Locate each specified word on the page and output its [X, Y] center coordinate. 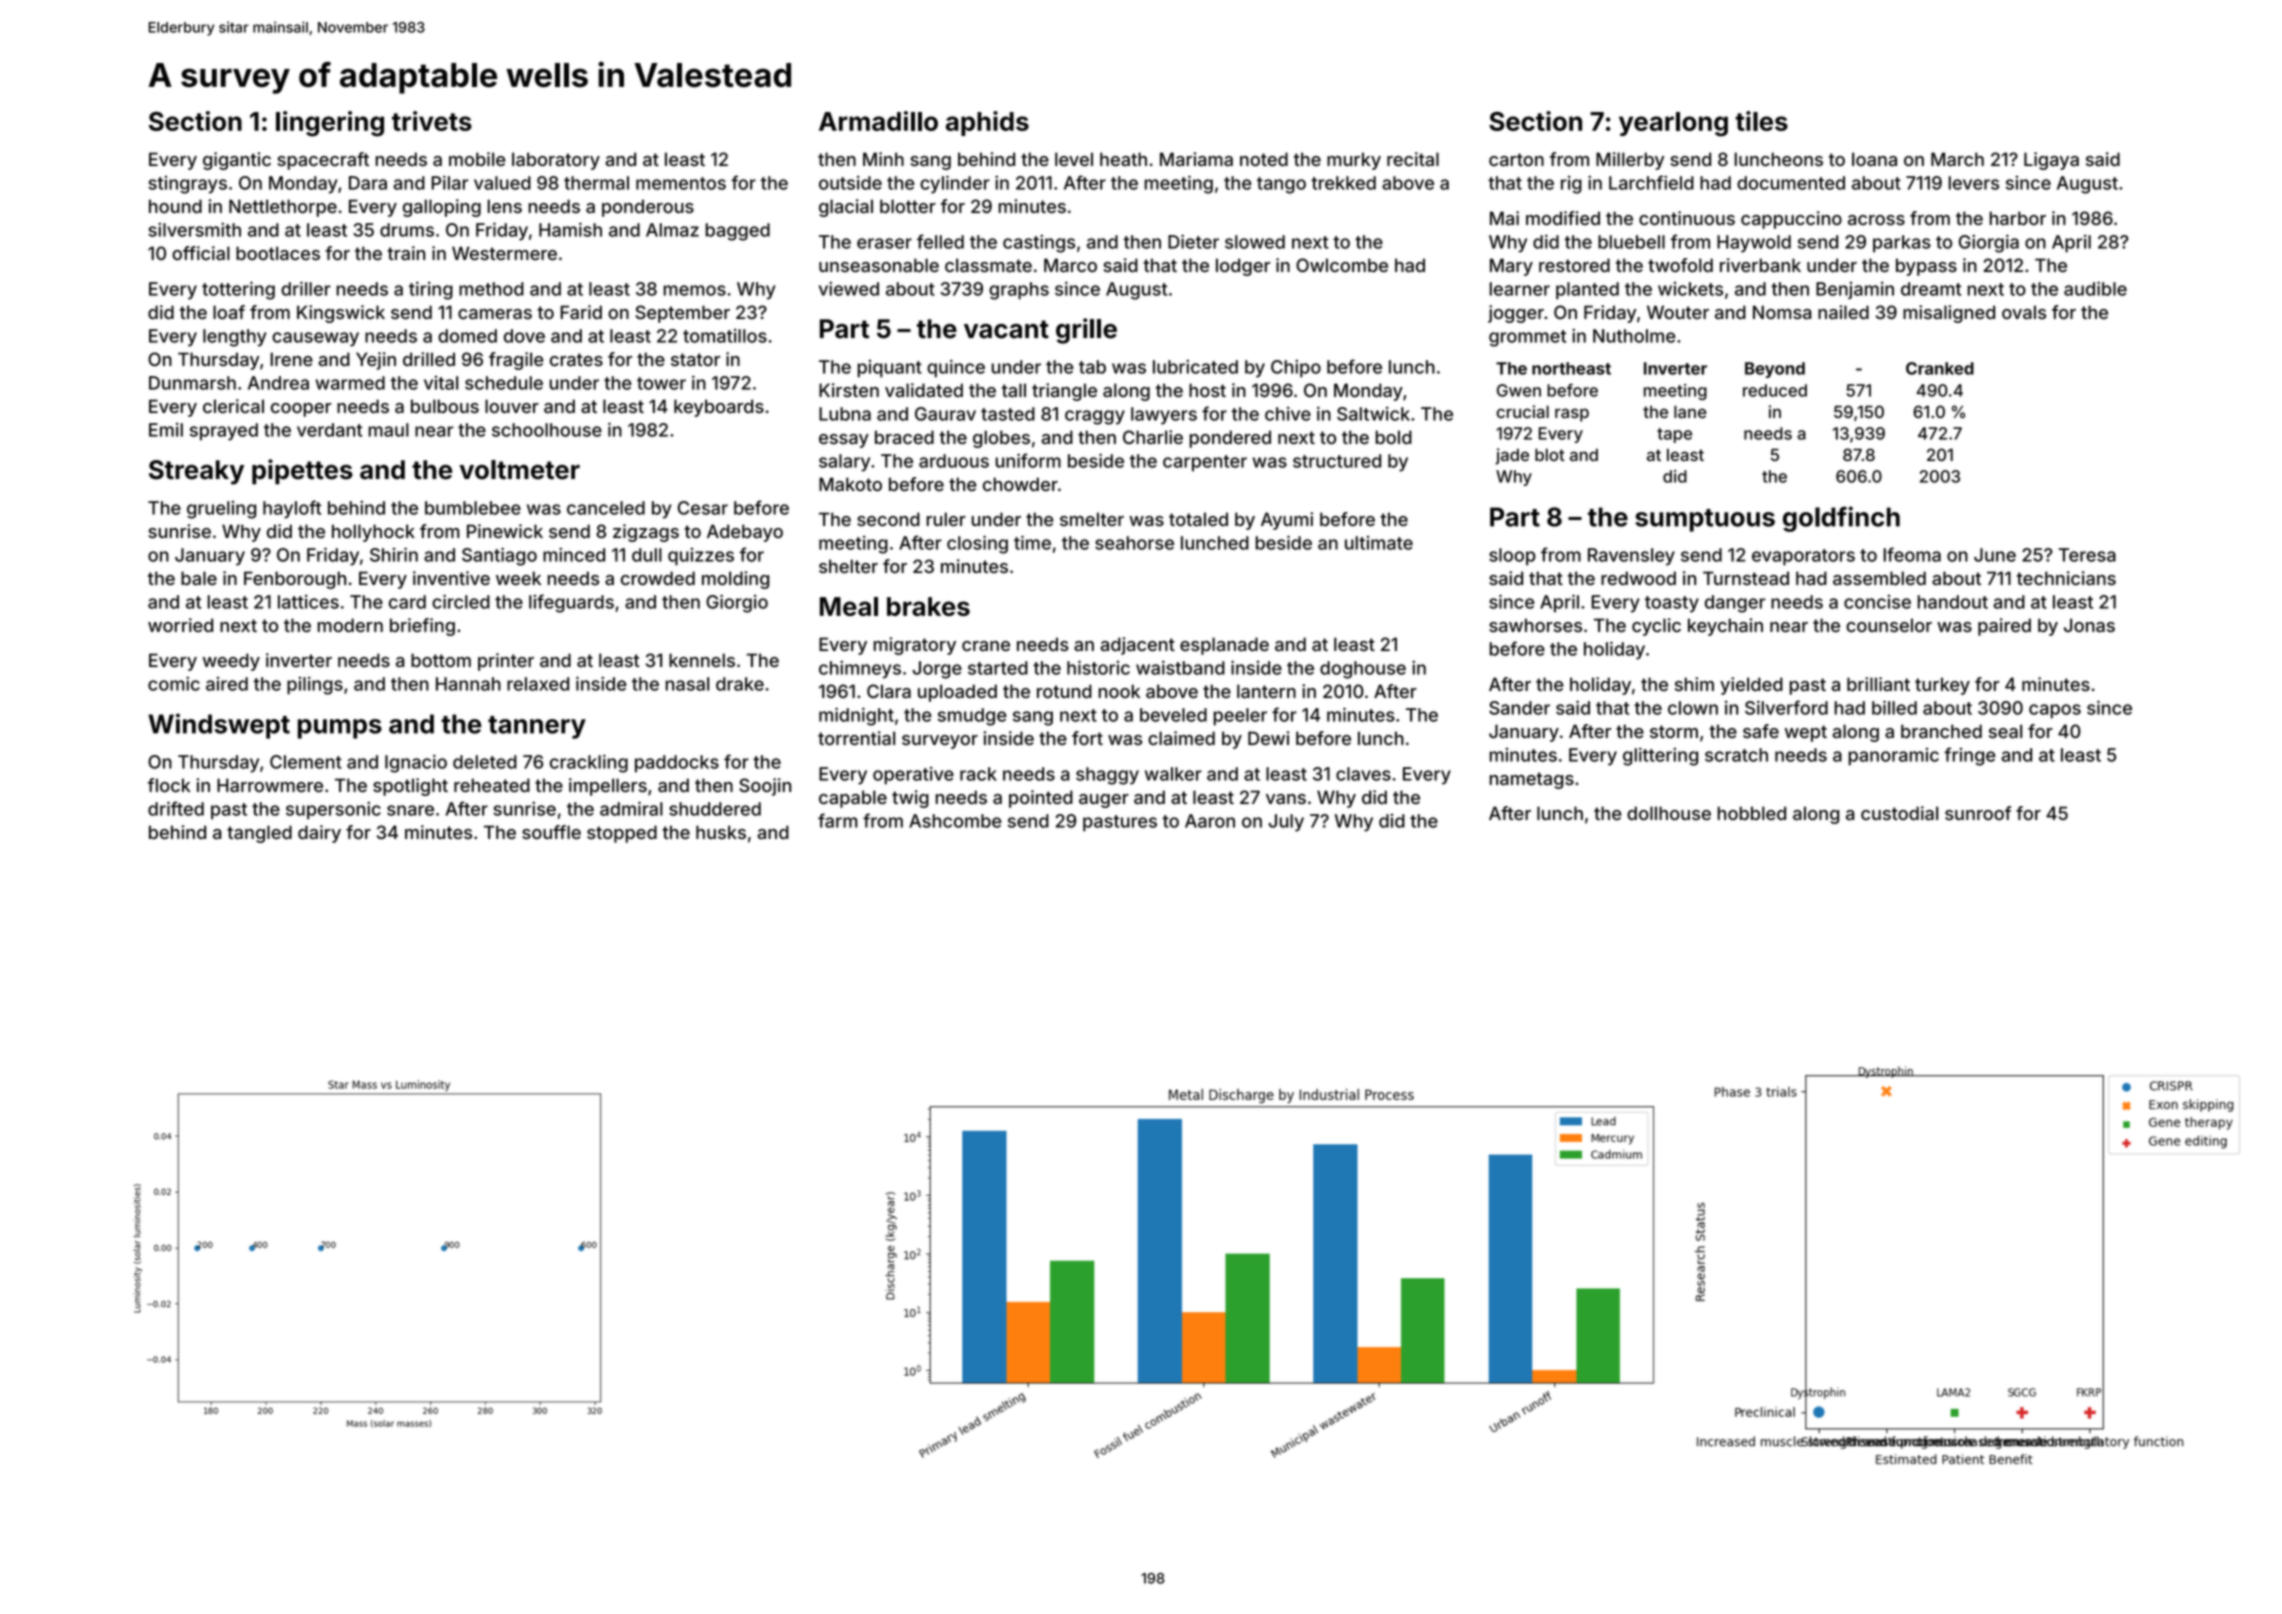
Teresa [2087, 555]
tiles [1761, 121]
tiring [431, 291]
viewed [849, 289]
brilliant [1878, 684]
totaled [1198, 519]
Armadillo [878, 121]
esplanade [1224, 646]
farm [838, 820]
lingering [330, 124]
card [407, 602]
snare [410, 810]
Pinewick [505, 531]
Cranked [1940, 368]
